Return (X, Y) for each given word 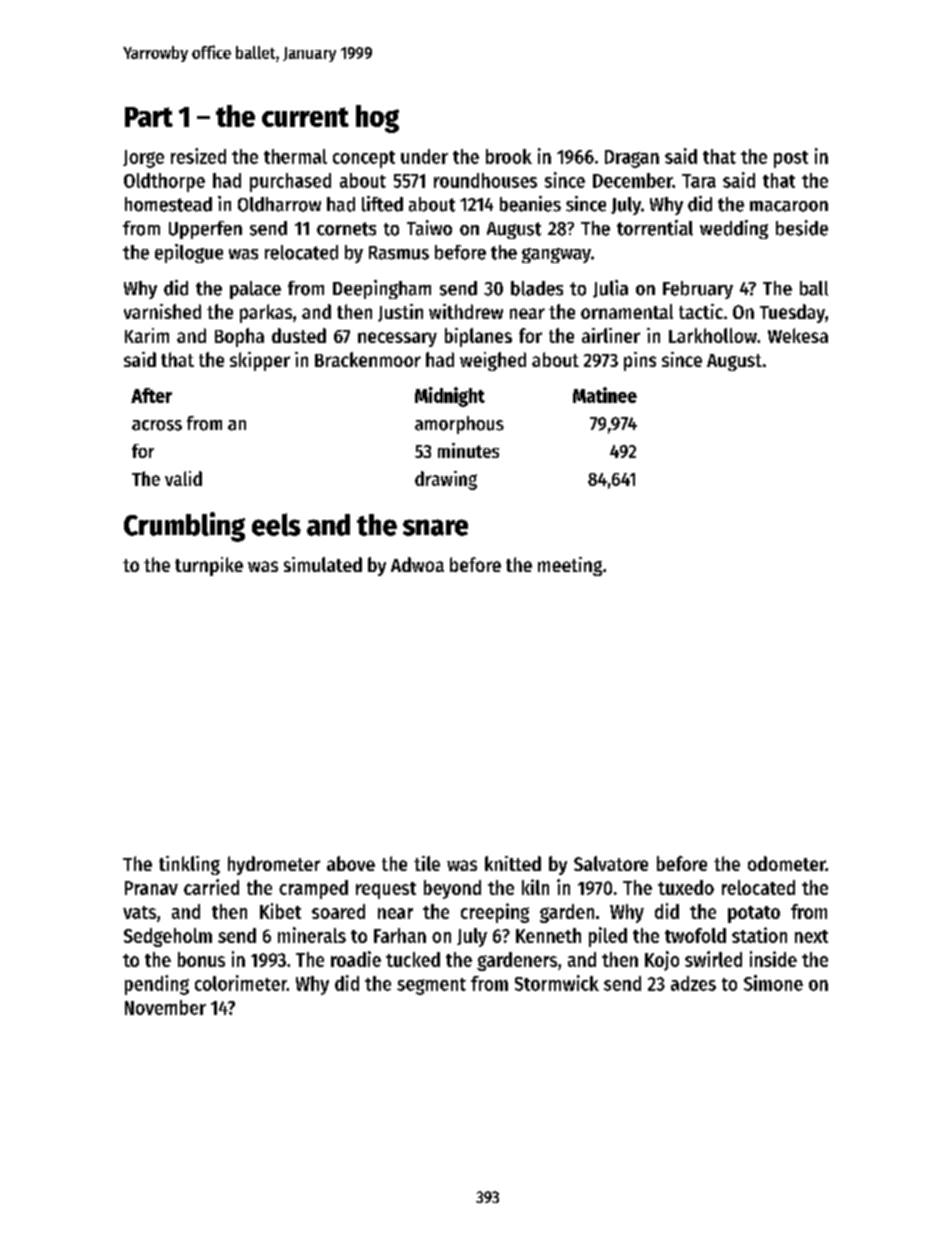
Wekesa (798, 335)
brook (509, 156)
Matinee (605, 395)
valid (183, 478)
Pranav (151, 888)
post (791, 159)
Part (149, 117)
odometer (786, 863)
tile (427, 863)
